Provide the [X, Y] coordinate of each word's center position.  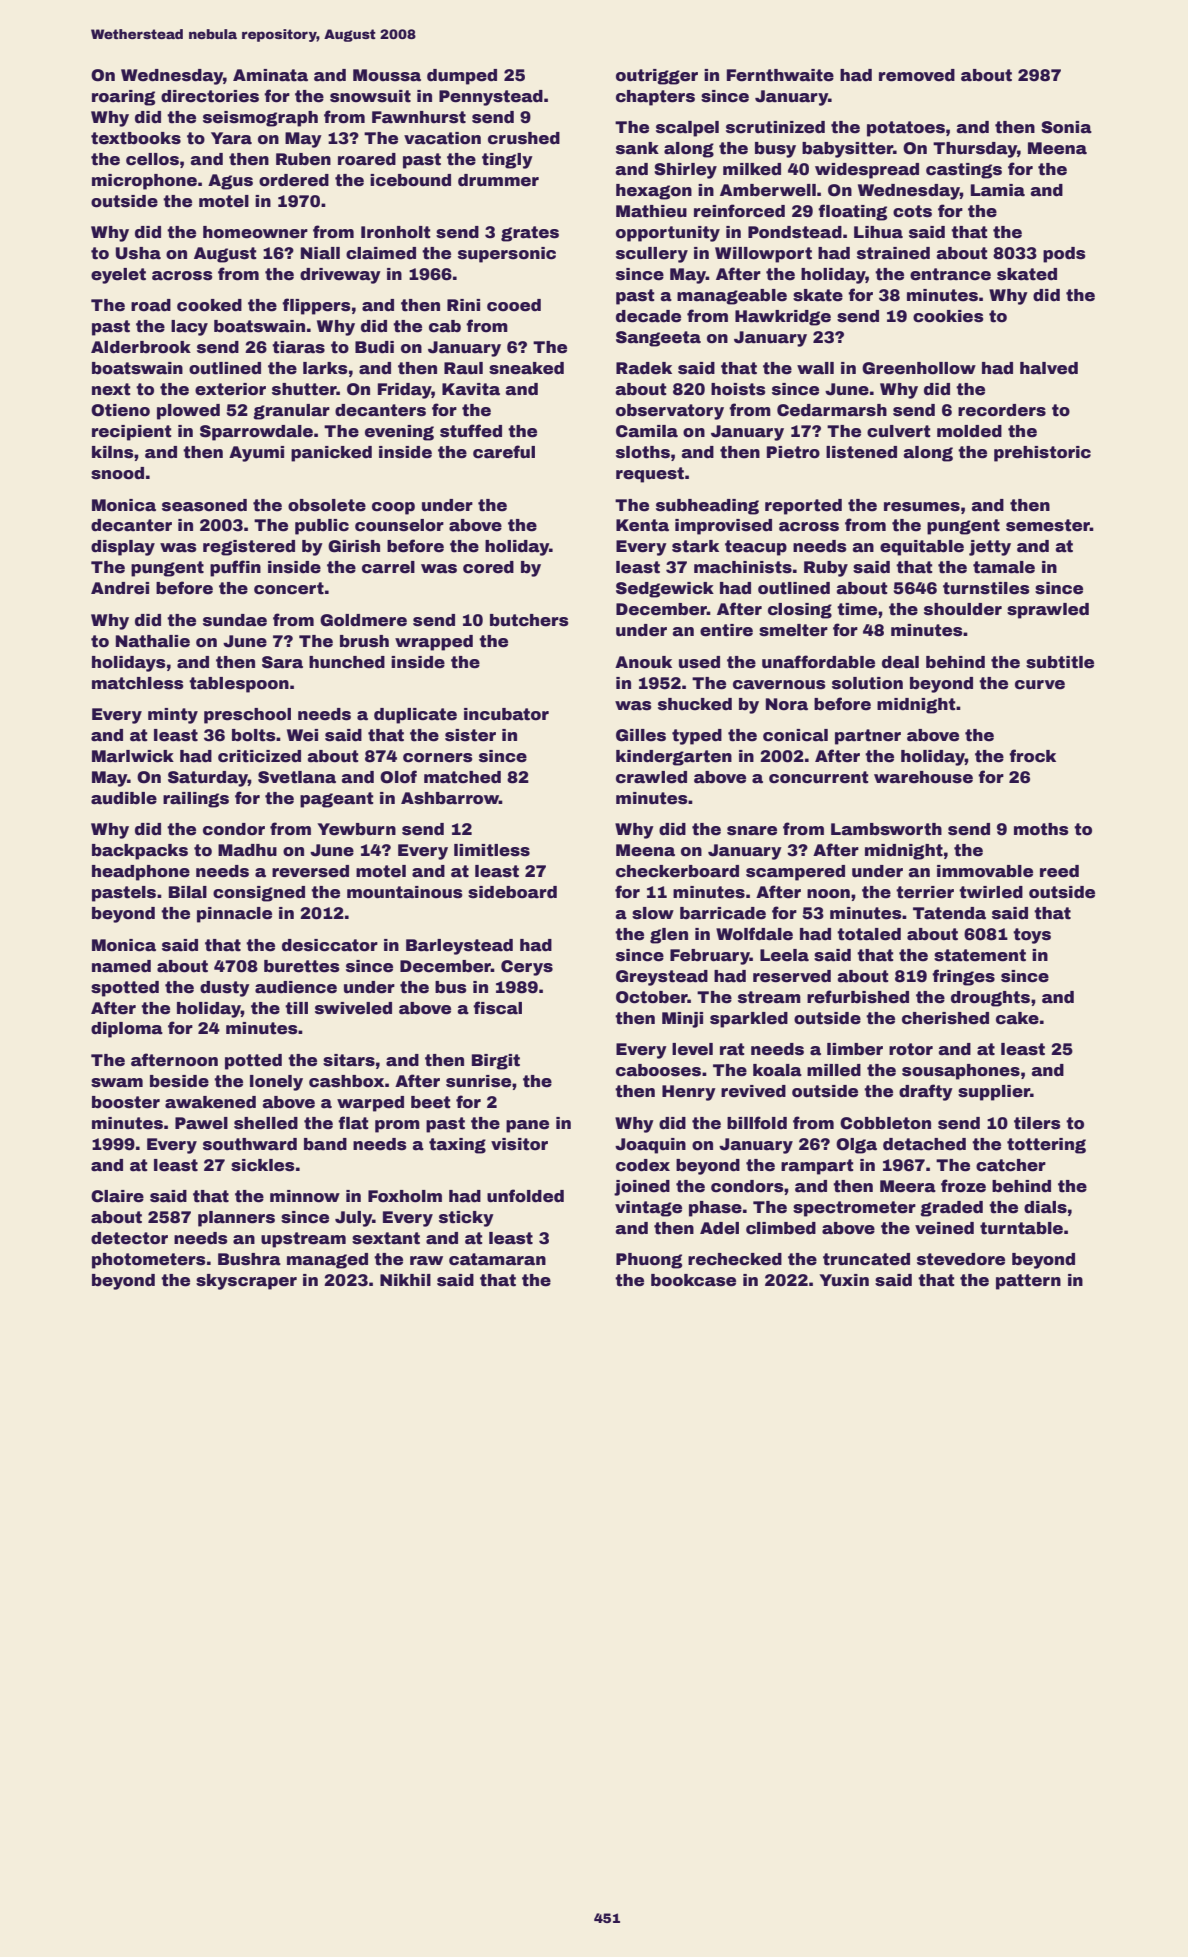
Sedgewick [665, 590]
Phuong [649, 1261]
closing [800, 611]
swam [117, 1083]
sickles [263, 1165]
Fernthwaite [780, 75]
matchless [138, 683]
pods [1064, 255]
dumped [462, 77]
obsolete [327, 505]
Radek [644, 368]
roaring [123, 98]
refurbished [858, 997]
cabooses [658, 1070]
